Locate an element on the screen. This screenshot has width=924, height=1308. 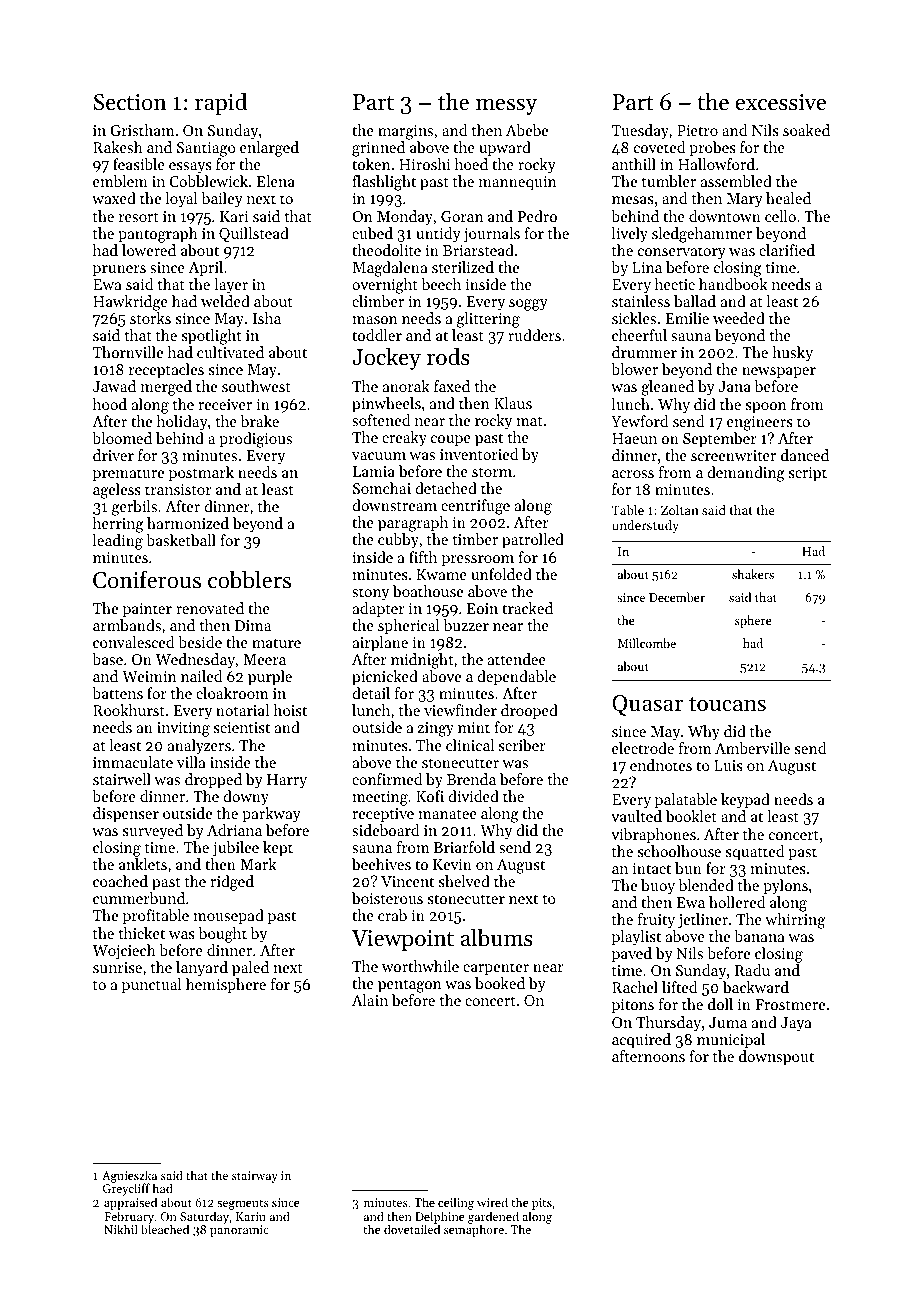
hoist is located at coordinates (290, 710).
